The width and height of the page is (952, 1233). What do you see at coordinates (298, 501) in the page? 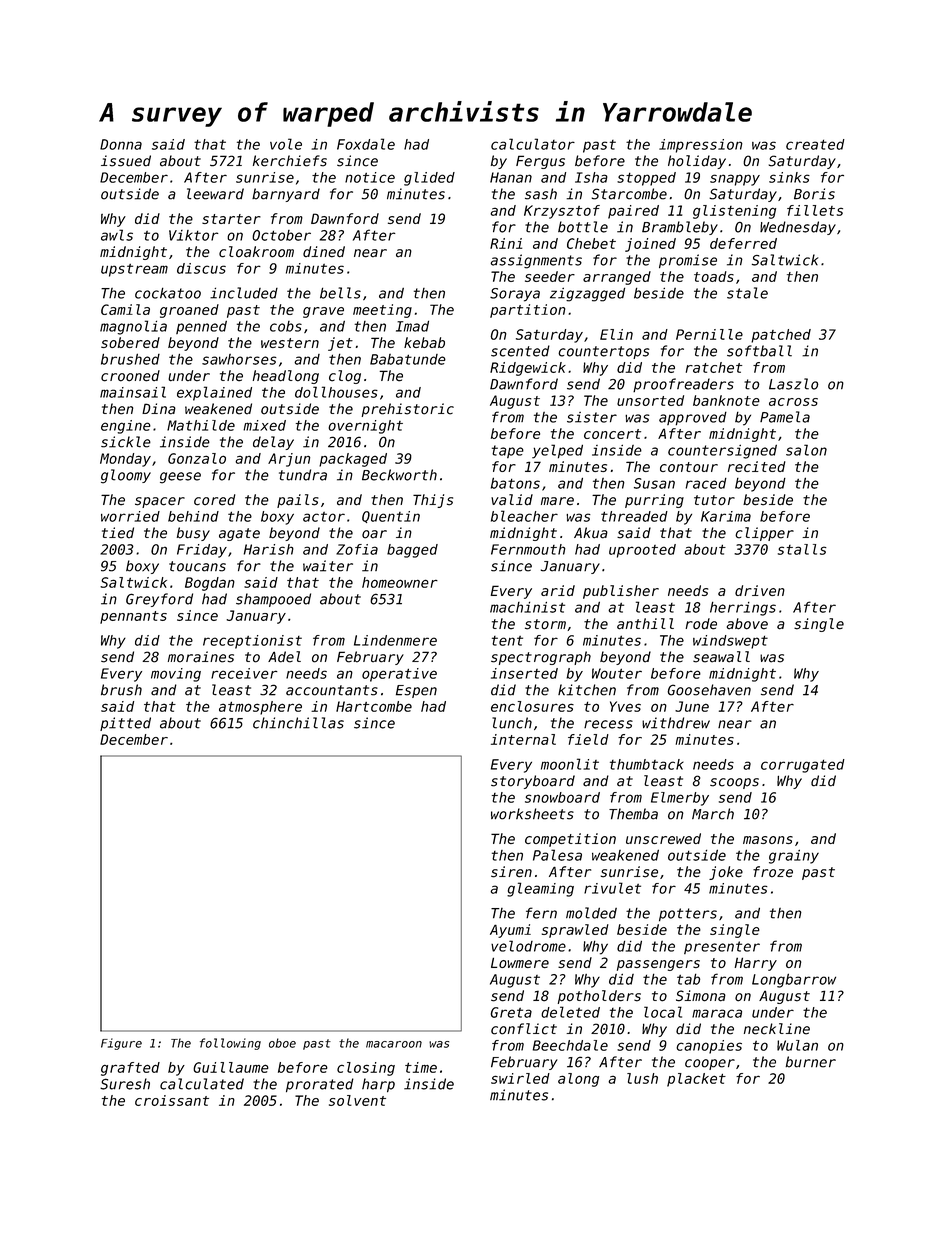
I see `pails` at bounding box center [298, 501].
